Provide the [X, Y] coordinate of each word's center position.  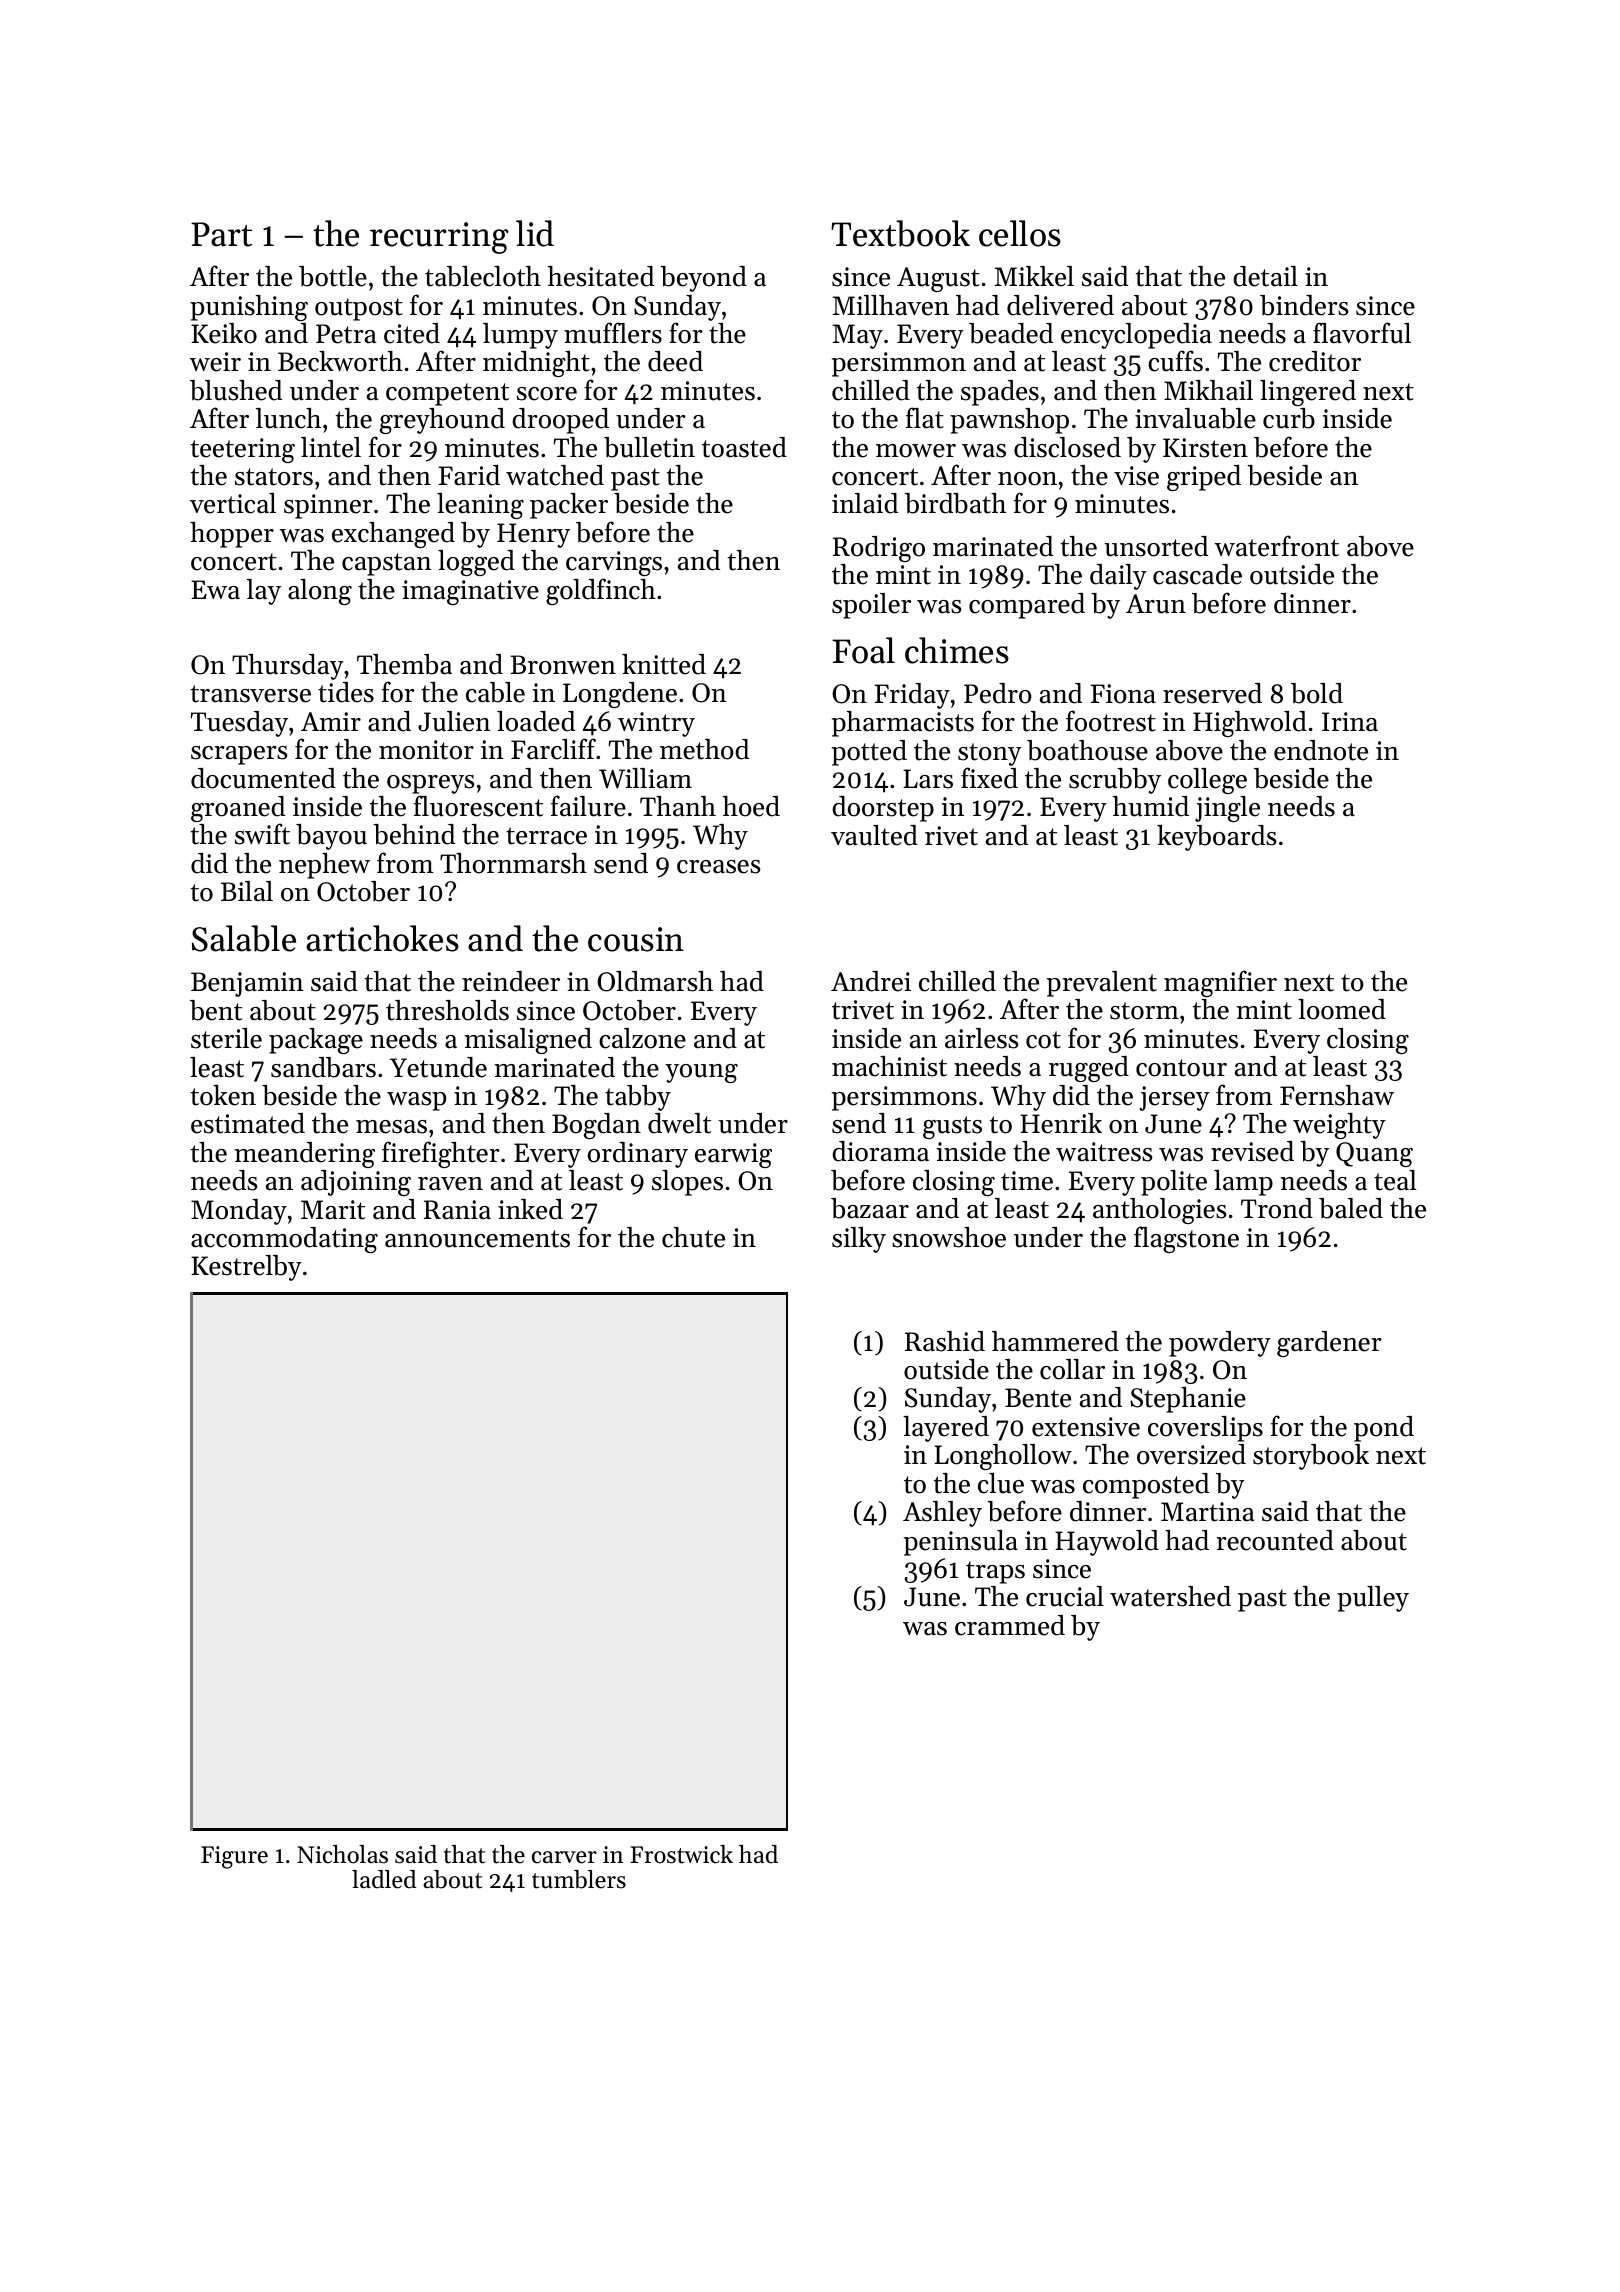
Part [221, 234]
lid [535, 233]
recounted [1275, 1540]
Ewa [215, 589]
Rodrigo [879, 549]
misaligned [528, 1041]
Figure [234, 1857]
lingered [1308, 393]
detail [1265, 276]
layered [946, 1429]
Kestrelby [246, 1268]
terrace [546, 836]
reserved [1212, 693]
